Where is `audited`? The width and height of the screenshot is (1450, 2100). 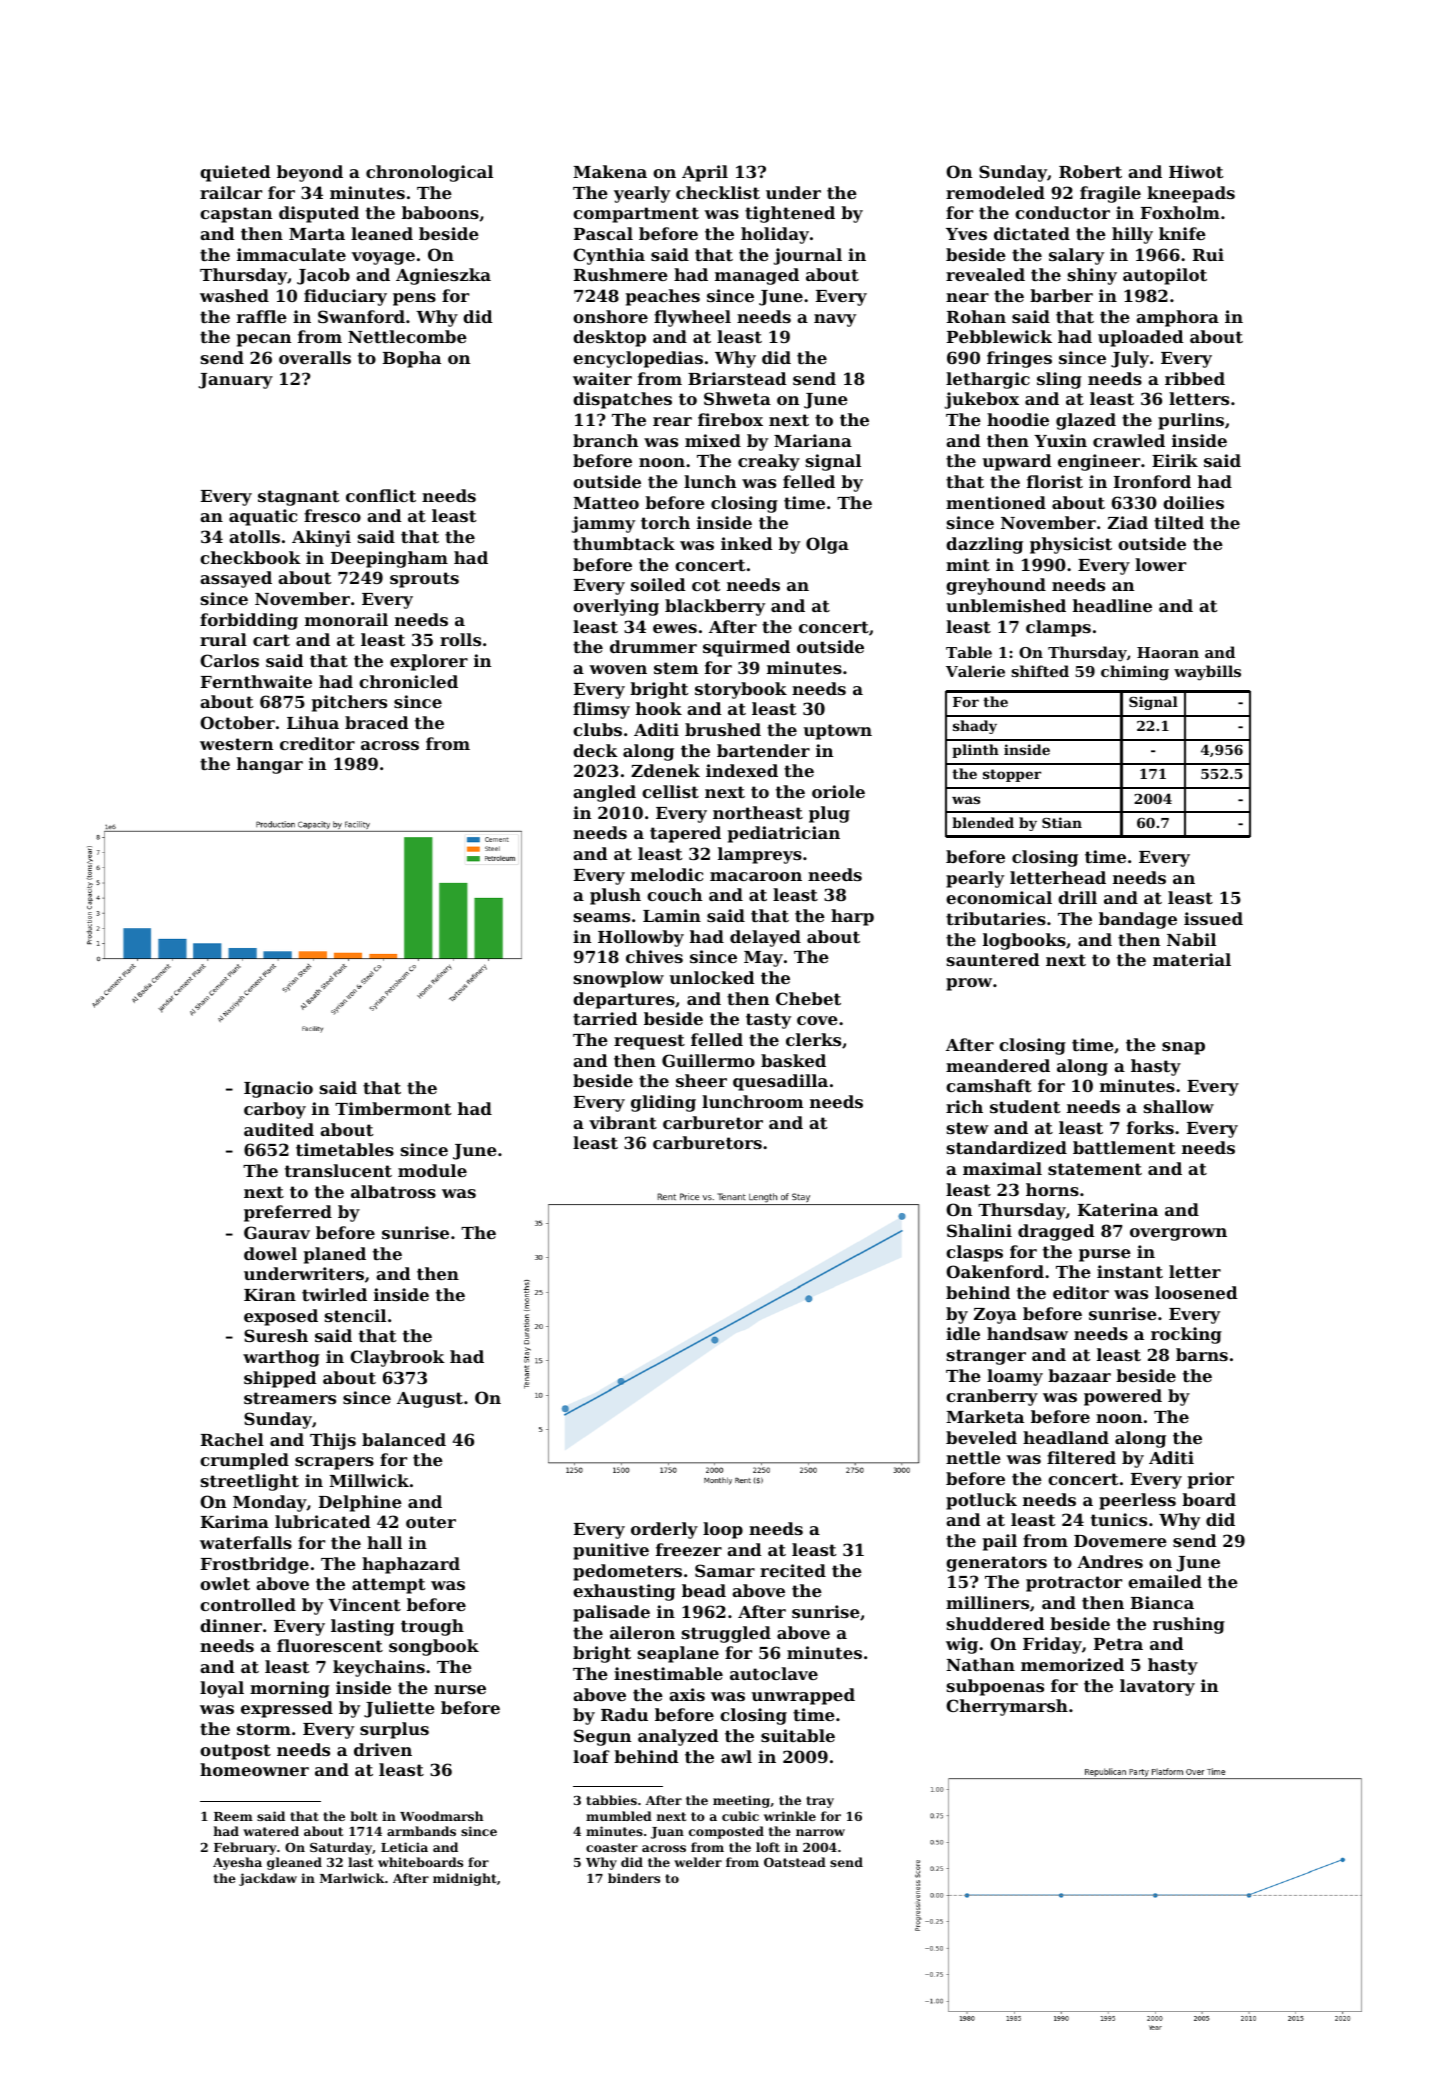 audited is located at coordinates (279, 1129).
